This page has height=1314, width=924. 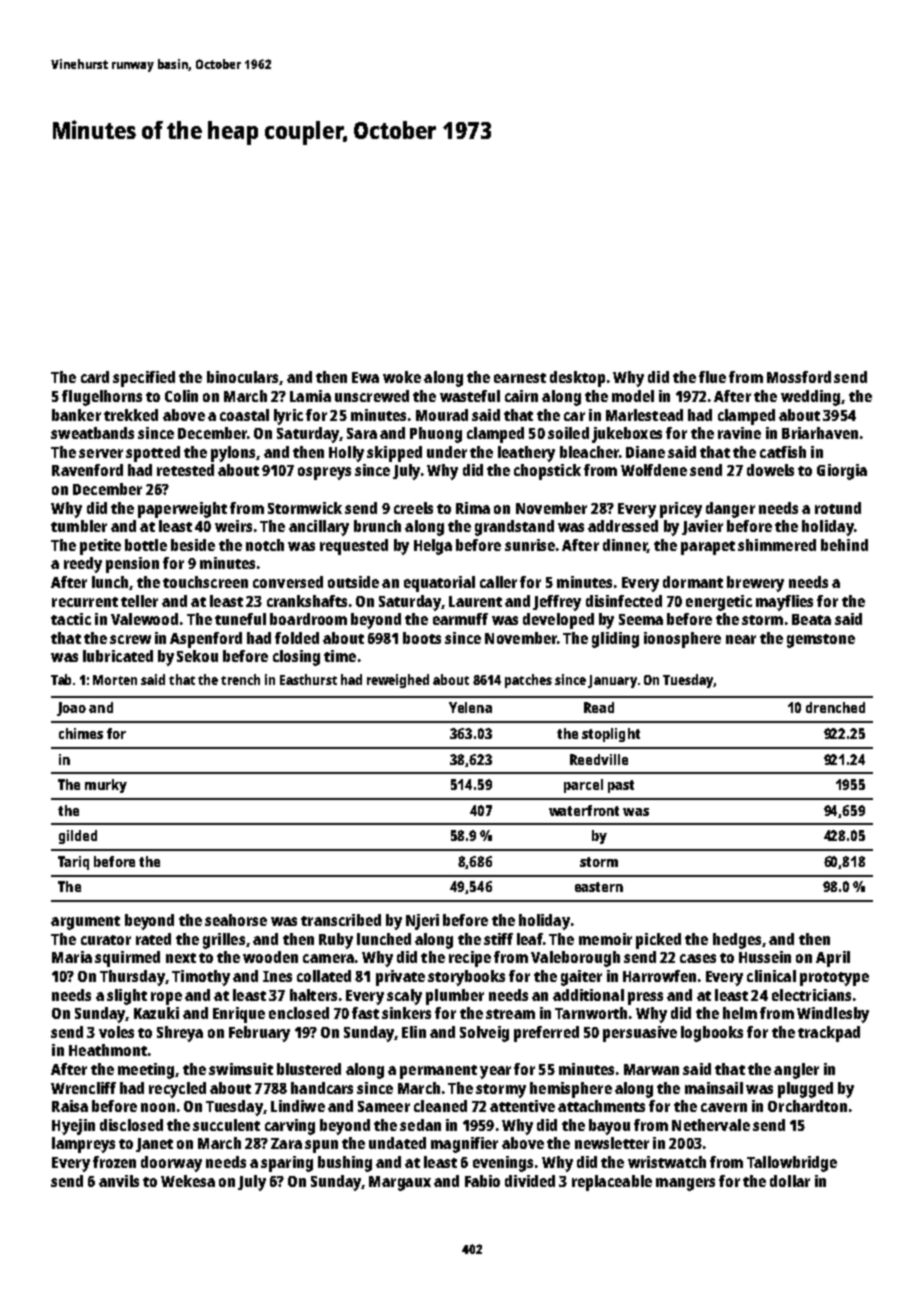 I want to click on January, so click(x=612, y=681).
